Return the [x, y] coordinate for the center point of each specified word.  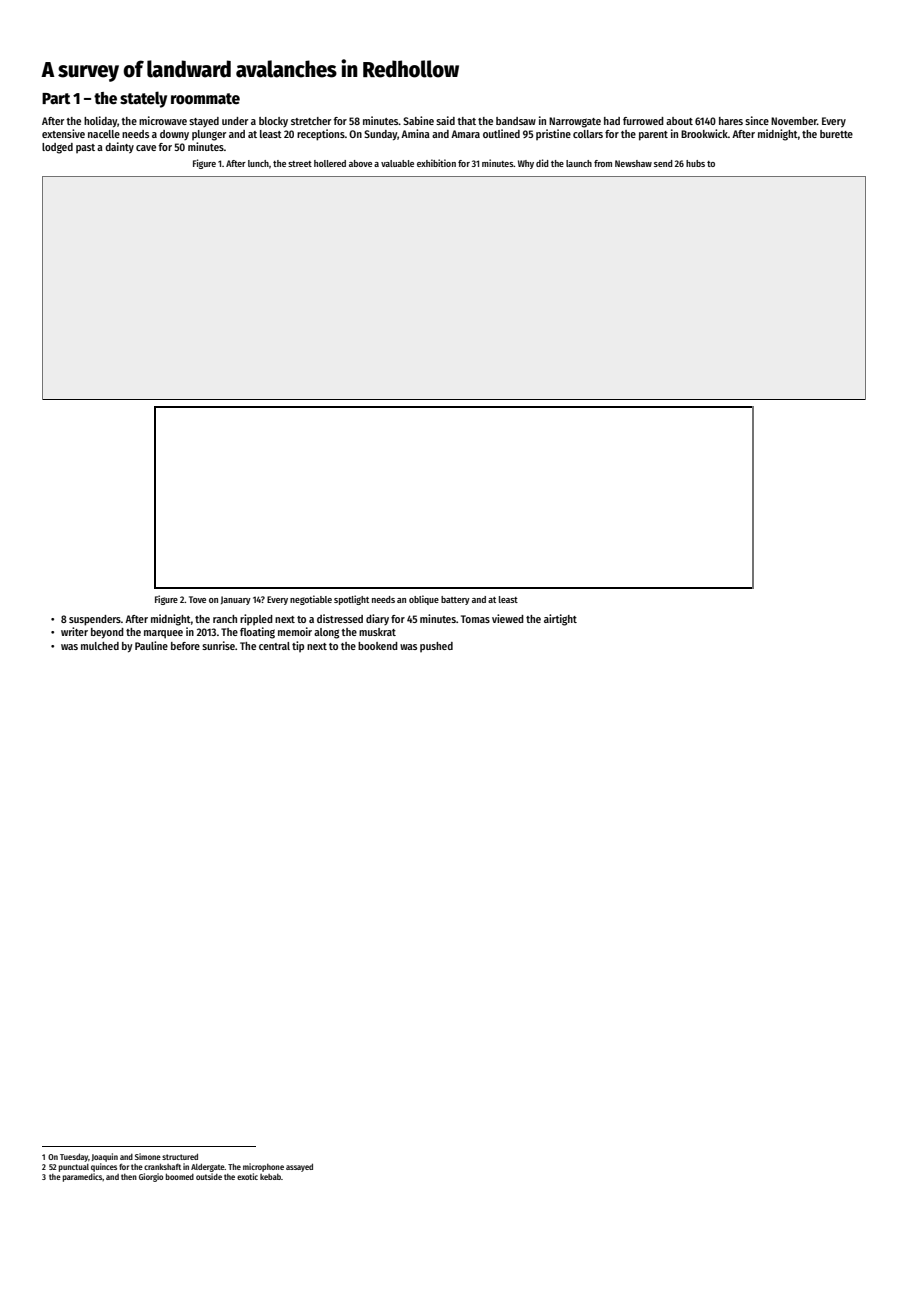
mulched [100, 646]
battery [455, 600]
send [663, 163]
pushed [436, 647]
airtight [560, 620]
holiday [100, 122]
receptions [321, 135]
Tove [197, 599]
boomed [180, 1177]
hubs [695, 163]
